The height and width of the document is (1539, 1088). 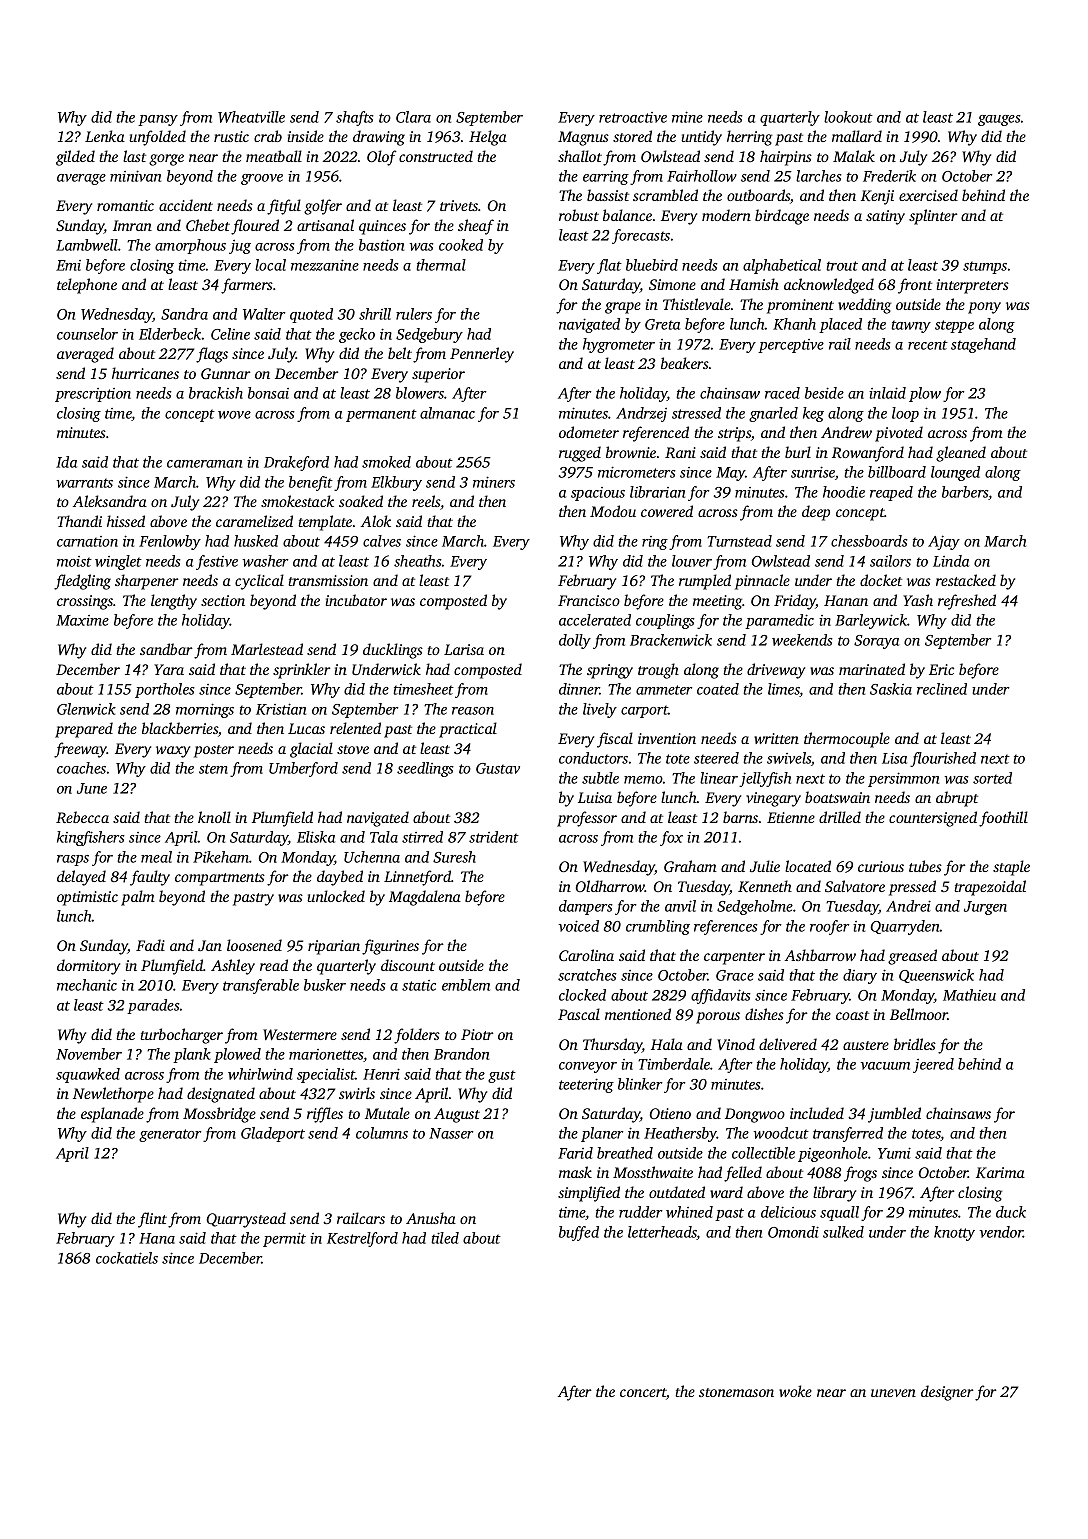 I want to click on blackberries, so click(x=180, y=728).
